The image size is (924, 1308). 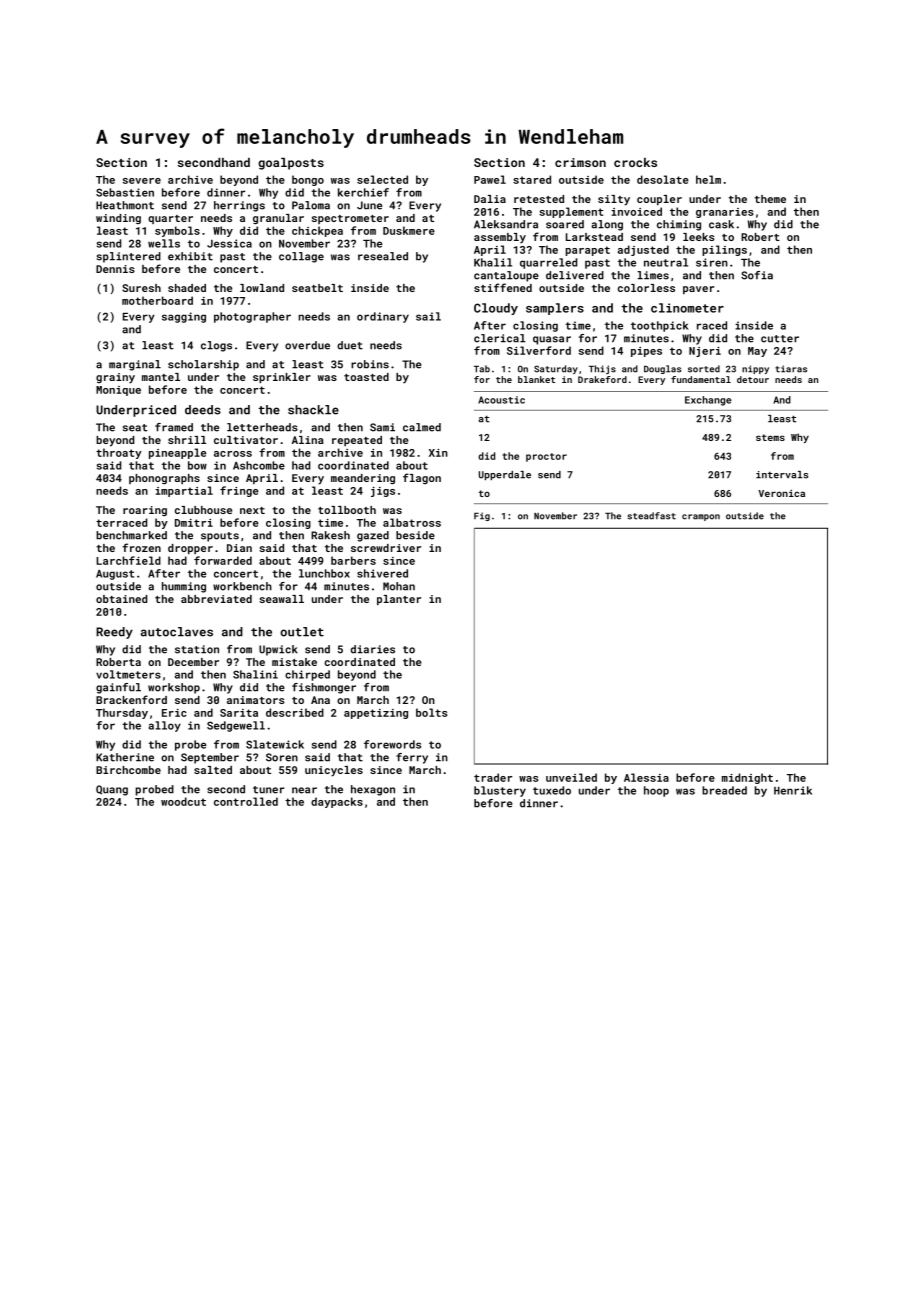 I want to click on diaries, so click(x=373, y=649).
